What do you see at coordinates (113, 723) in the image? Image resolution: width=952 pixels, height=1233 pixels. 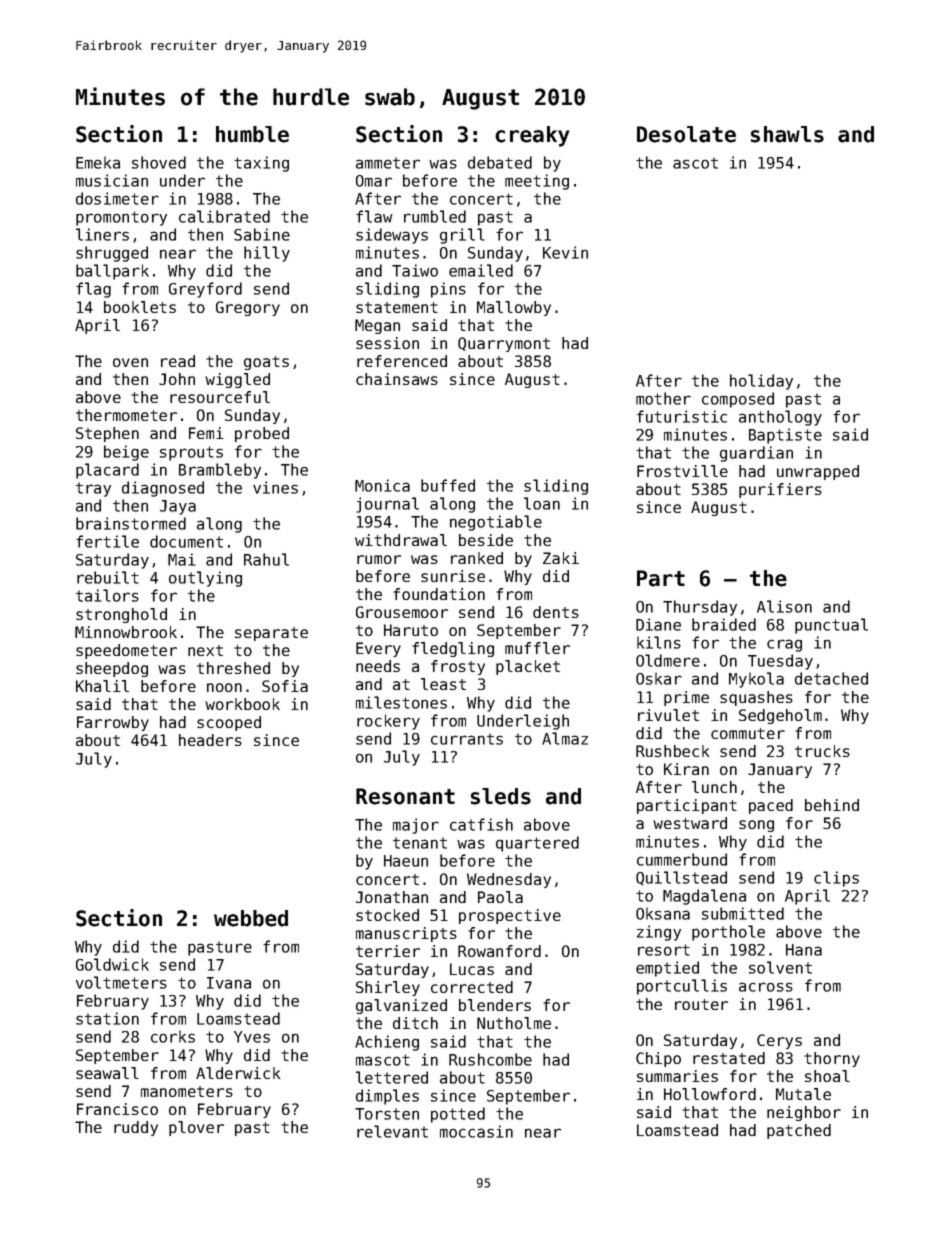 I see `Farrowby` at bounding box center [113, 723].
